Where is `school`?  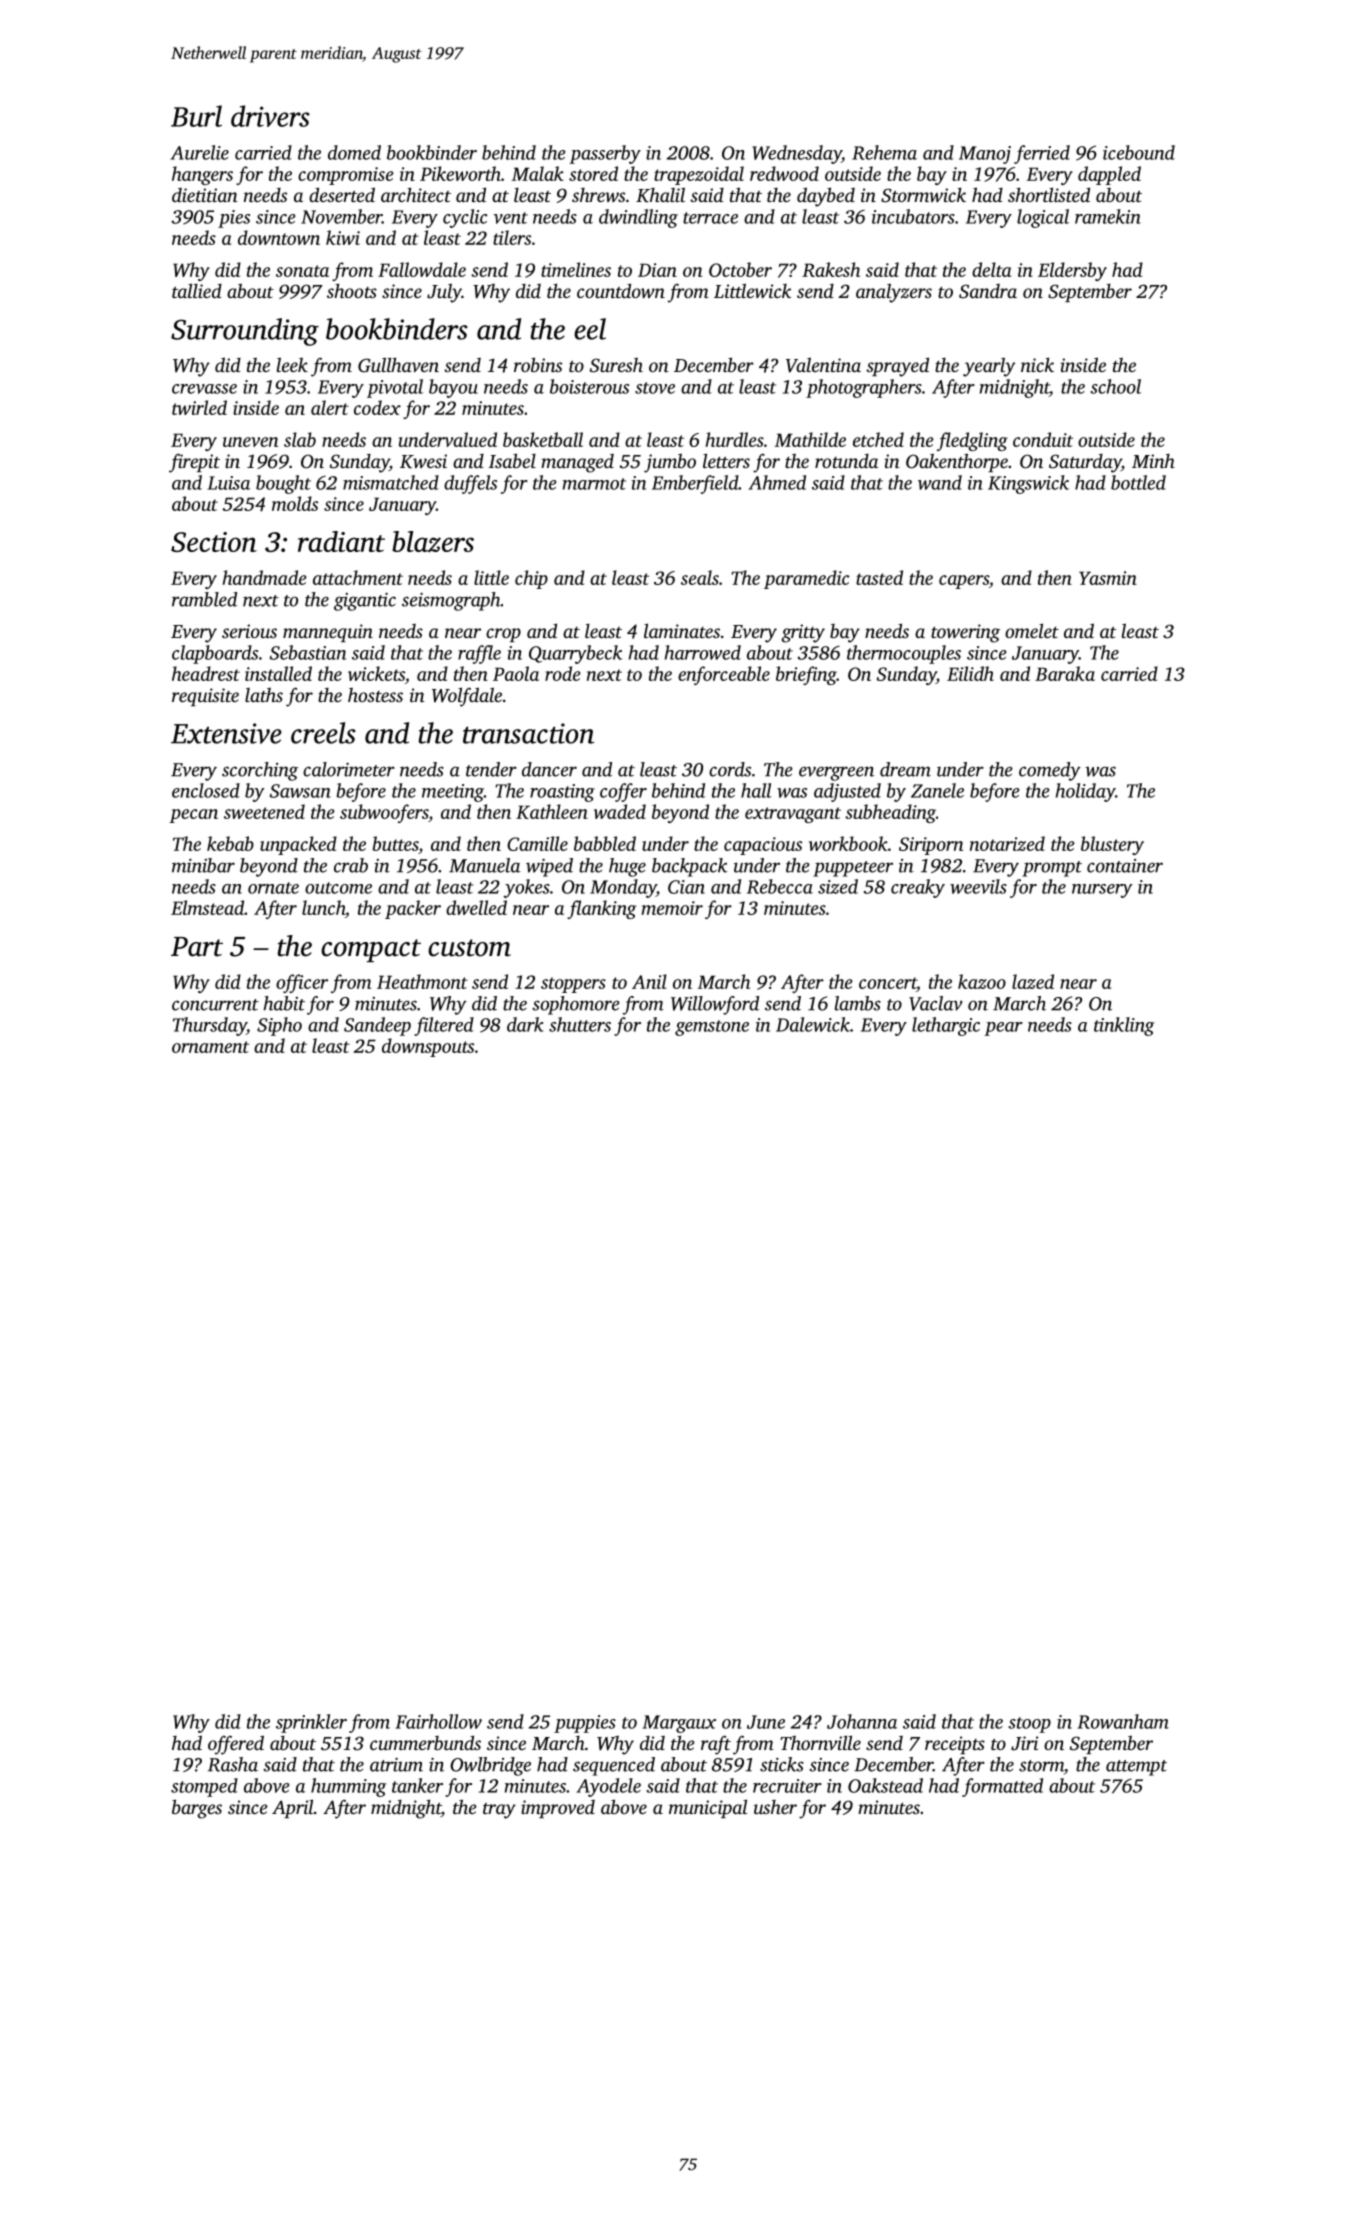
school is located at coordinates (1115, 386).
